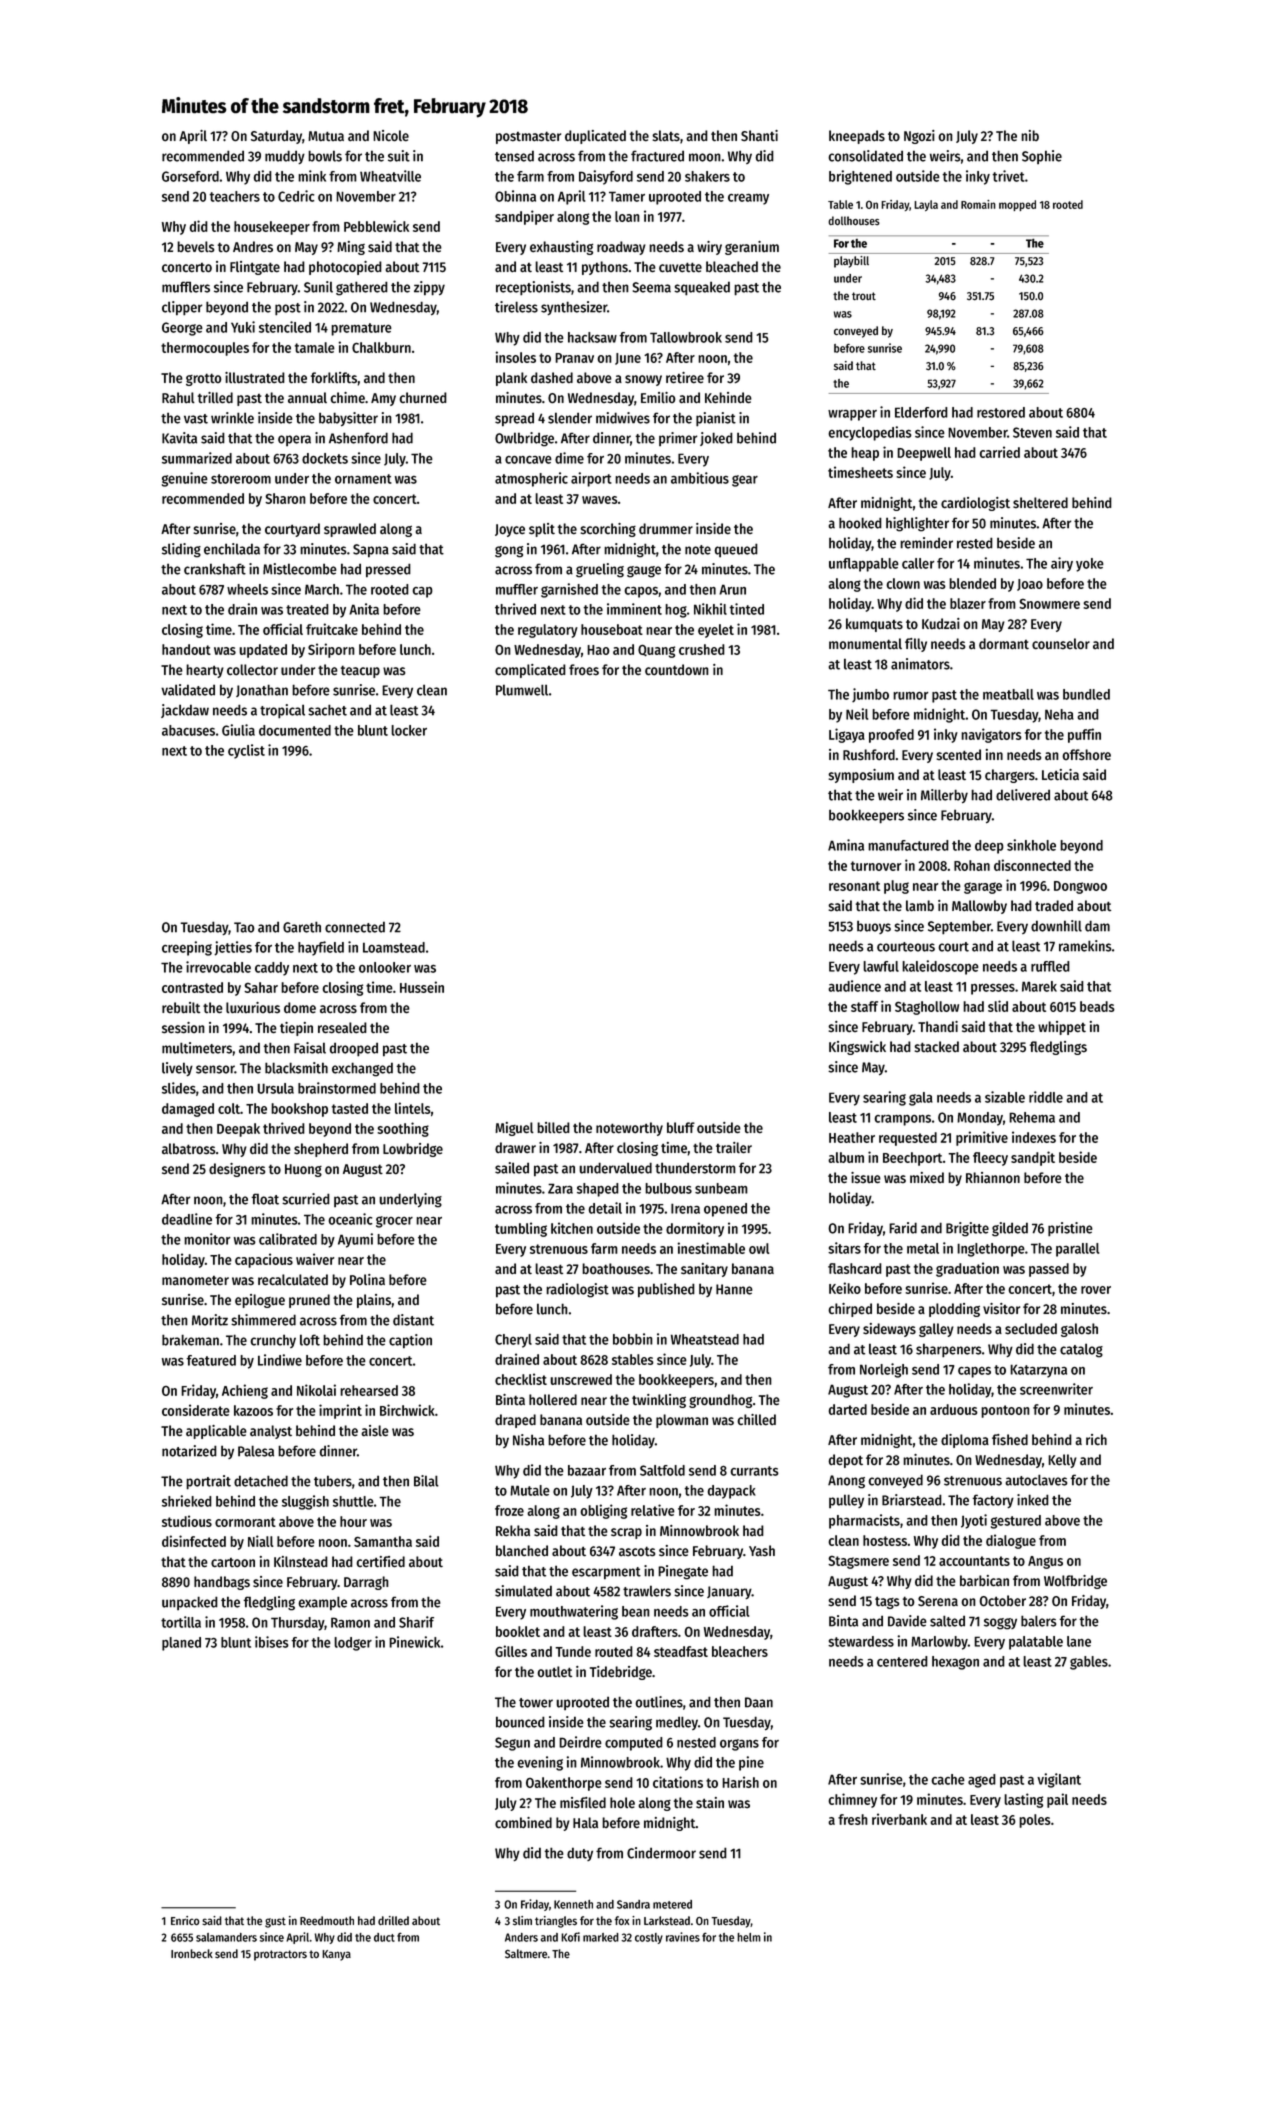 The height and width of the screenshot is (2104, 1277). I want to click on Mistlecombe, so click(300, 569).
